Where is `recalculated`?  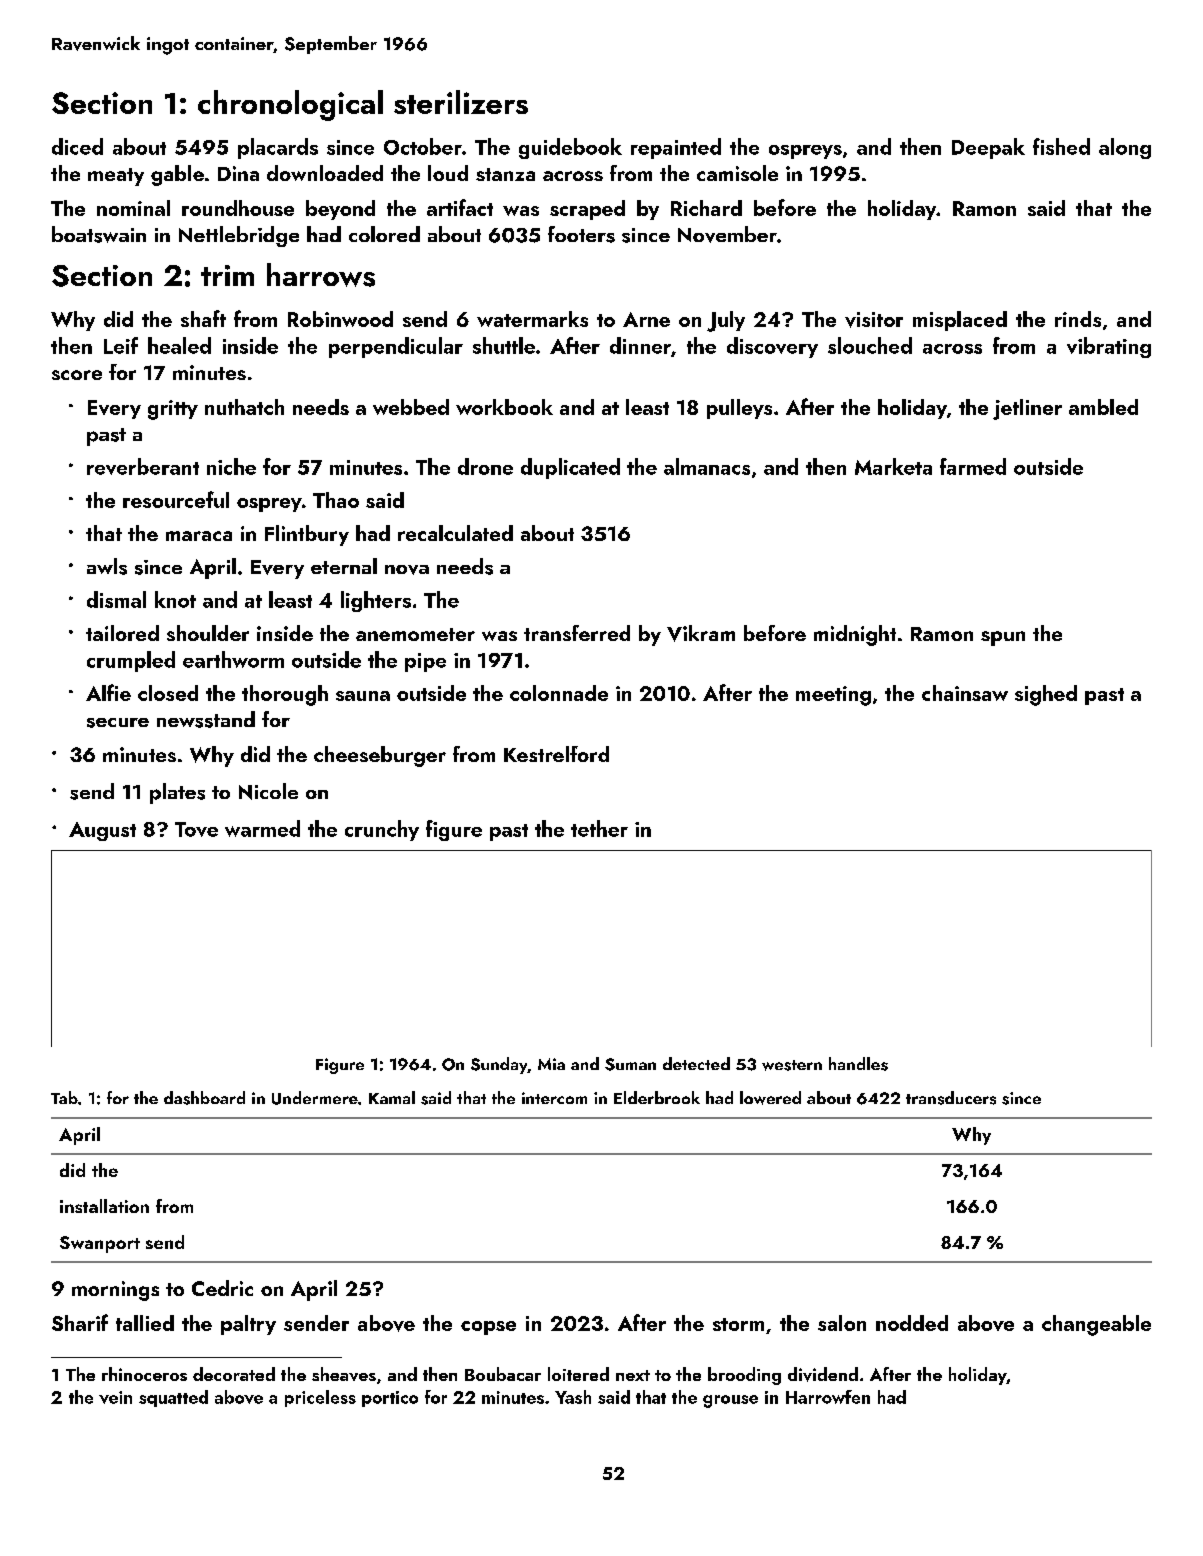
recalculated is located at coordinates (455, 533).
